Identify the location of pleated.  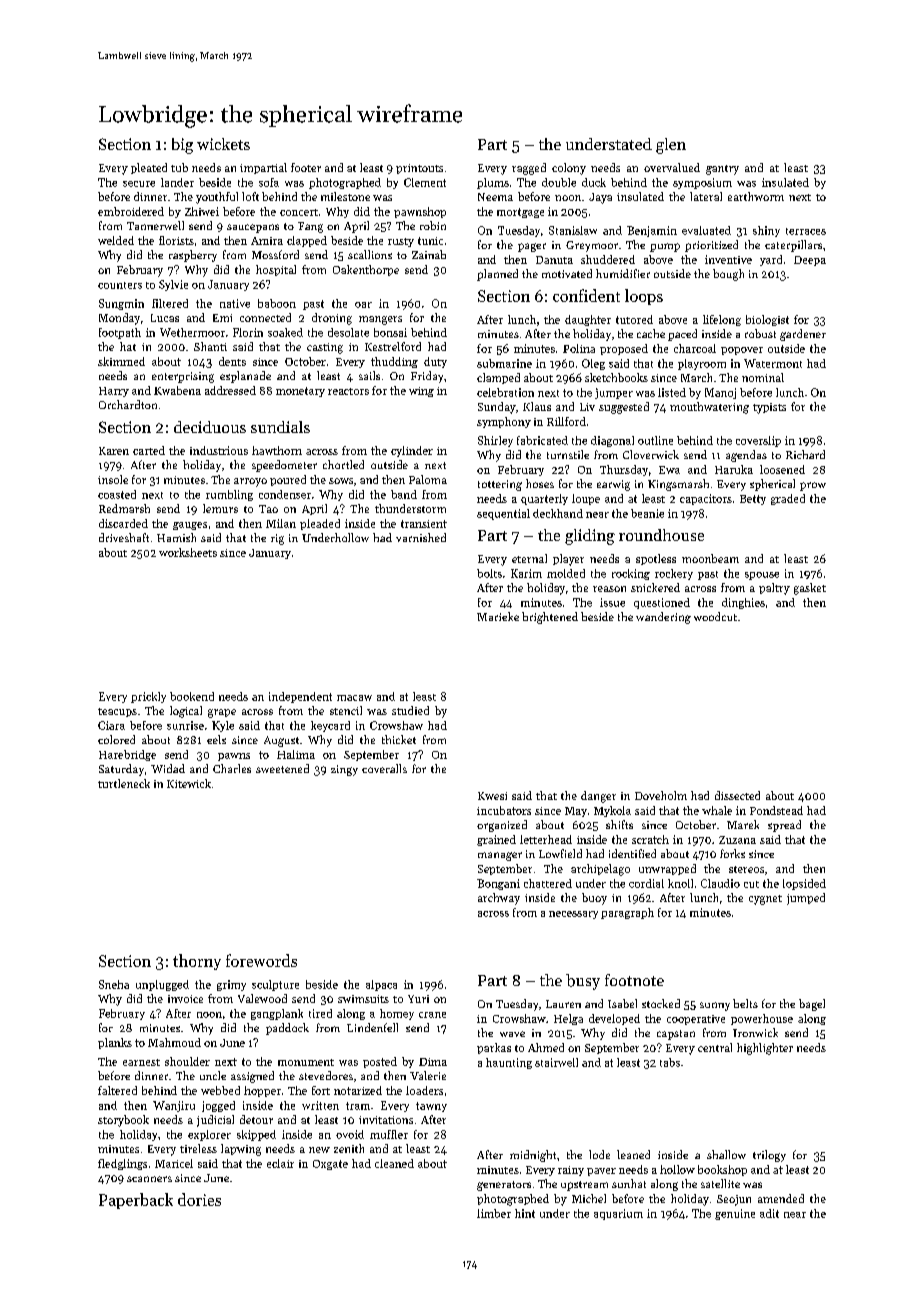
(149, 168).
